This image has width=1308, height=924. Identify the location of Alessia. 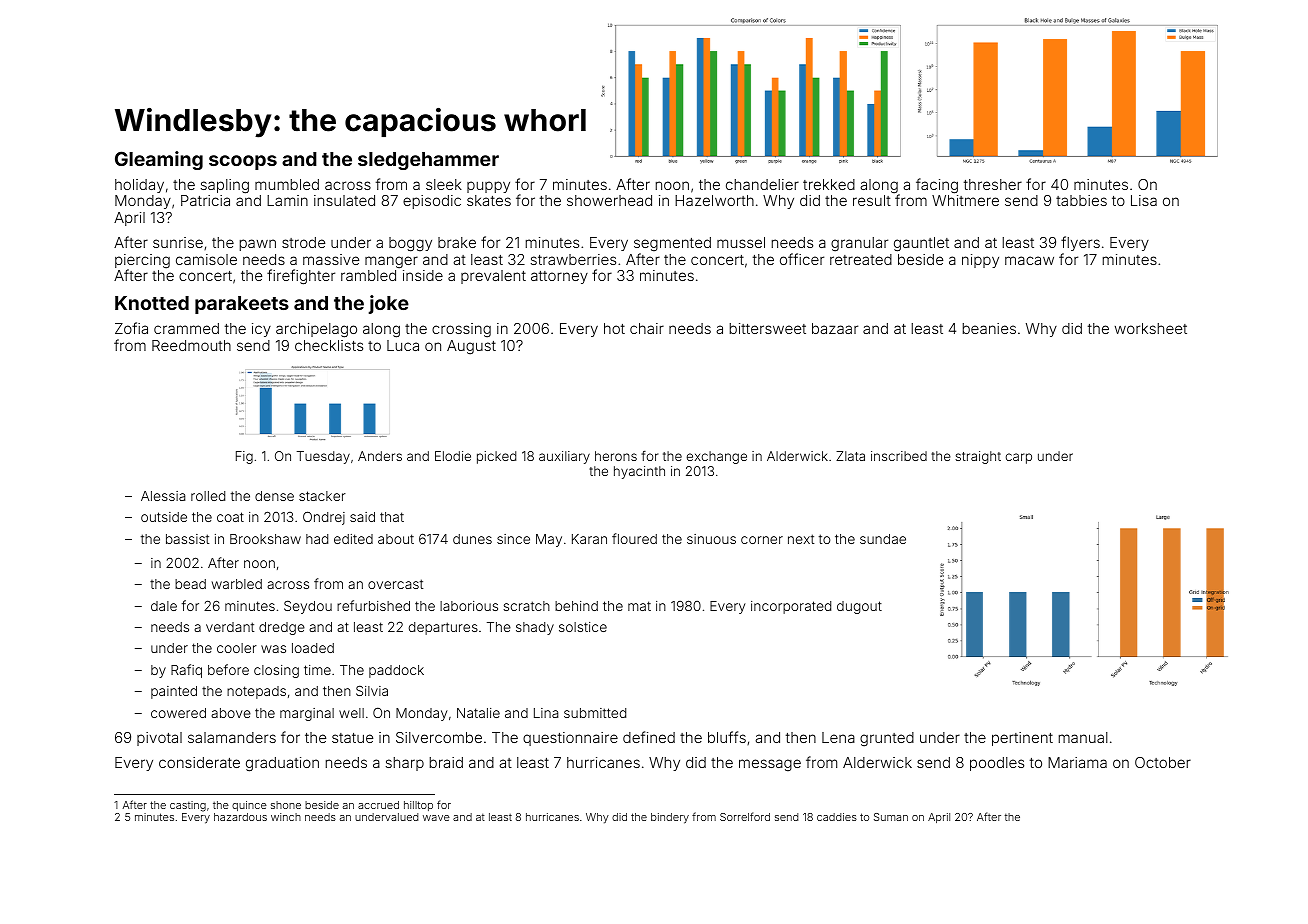
(163, 496).
